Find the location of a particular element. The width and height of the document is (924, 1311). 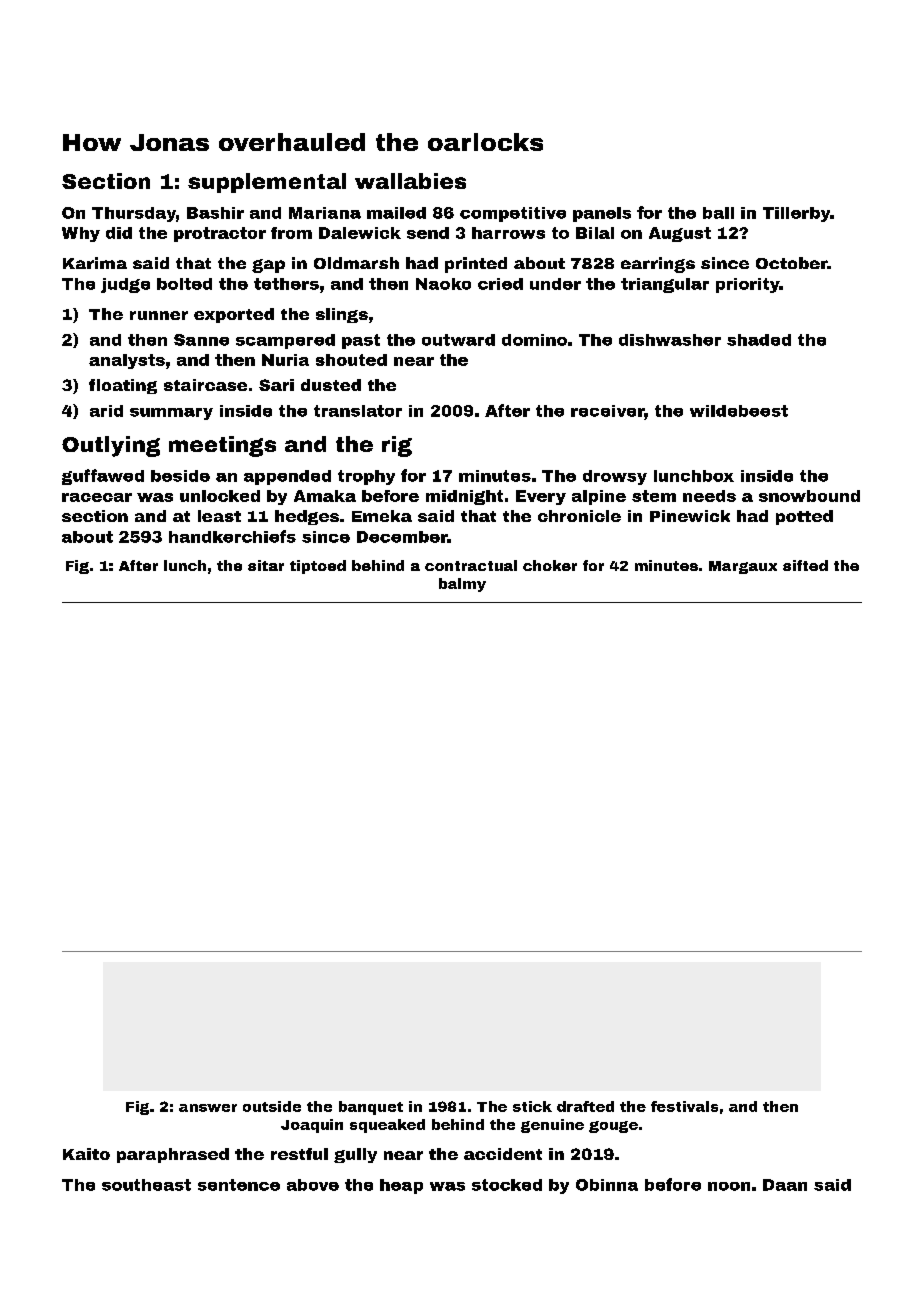

wildebeest is located at coordinates (739, 411).
